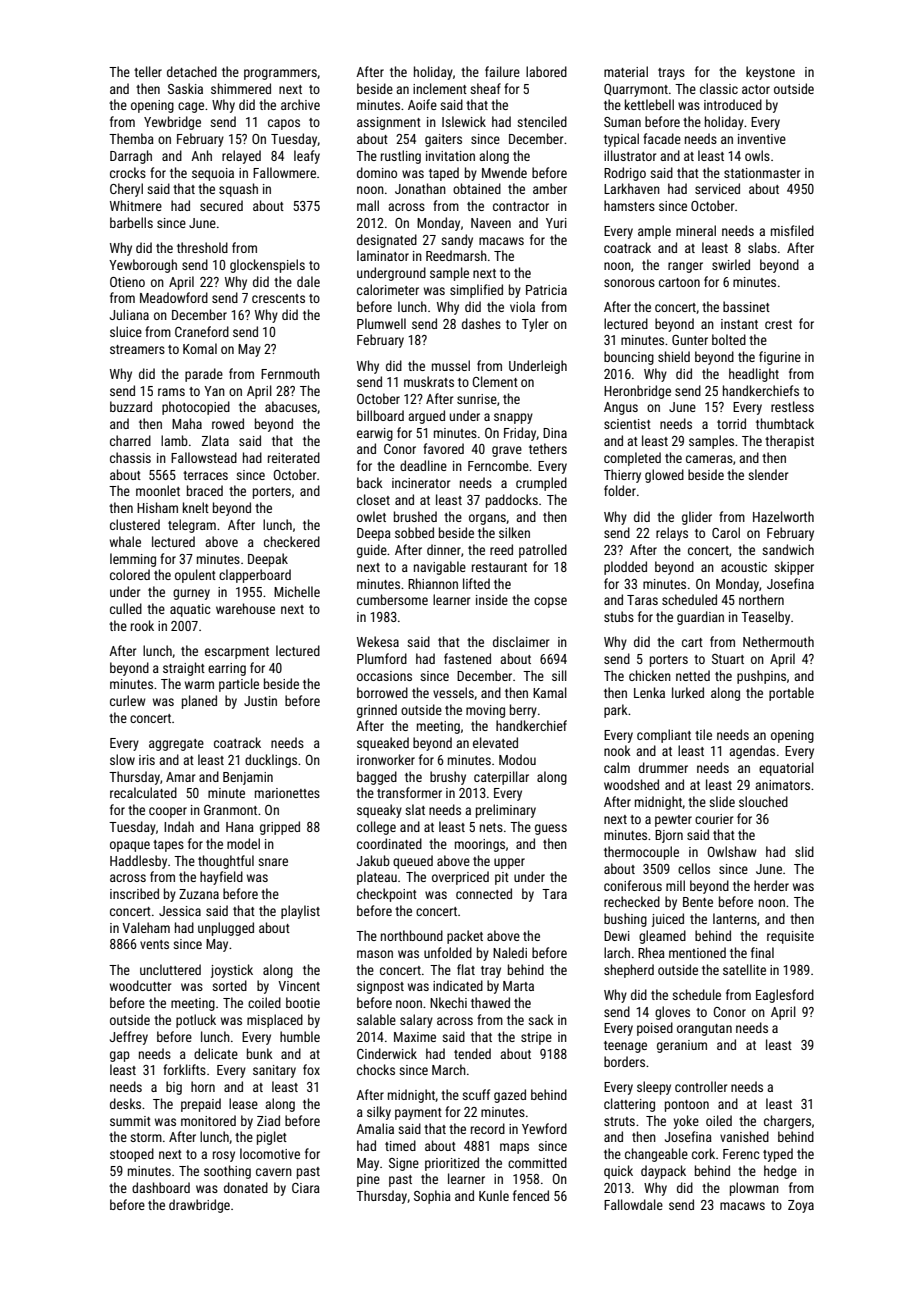 The image size is (924, 1308). What do you see at coordinates (457, 241) in the screenshot?
I see `sandy` at bounding box center [457, 241].
